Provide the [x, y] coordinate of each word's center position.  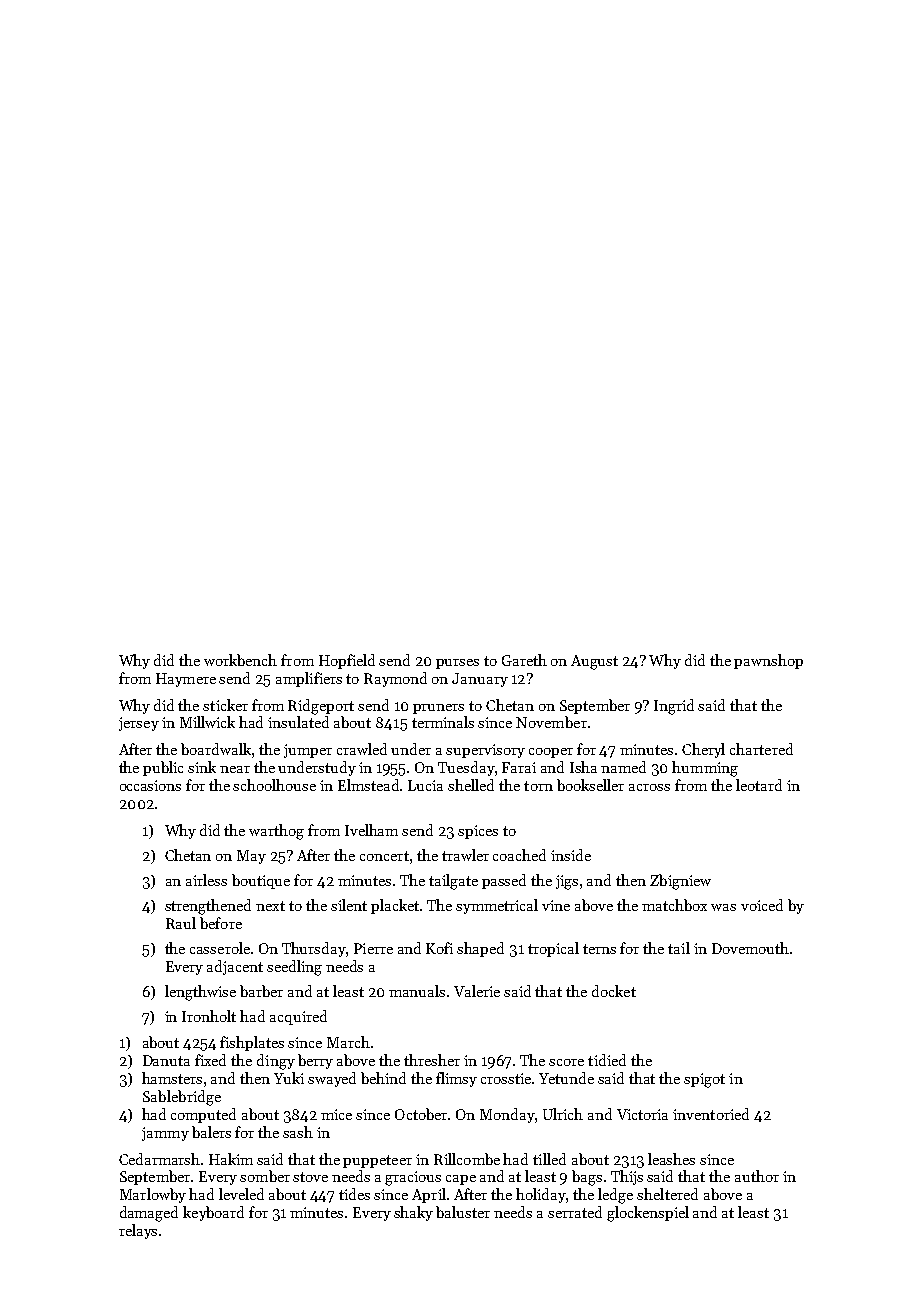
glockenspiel [648, 1214]
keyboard [213, 1213]
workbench [240, 660]
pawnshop [768, 661]
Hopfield [347, 661]
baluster [463, 1212]
